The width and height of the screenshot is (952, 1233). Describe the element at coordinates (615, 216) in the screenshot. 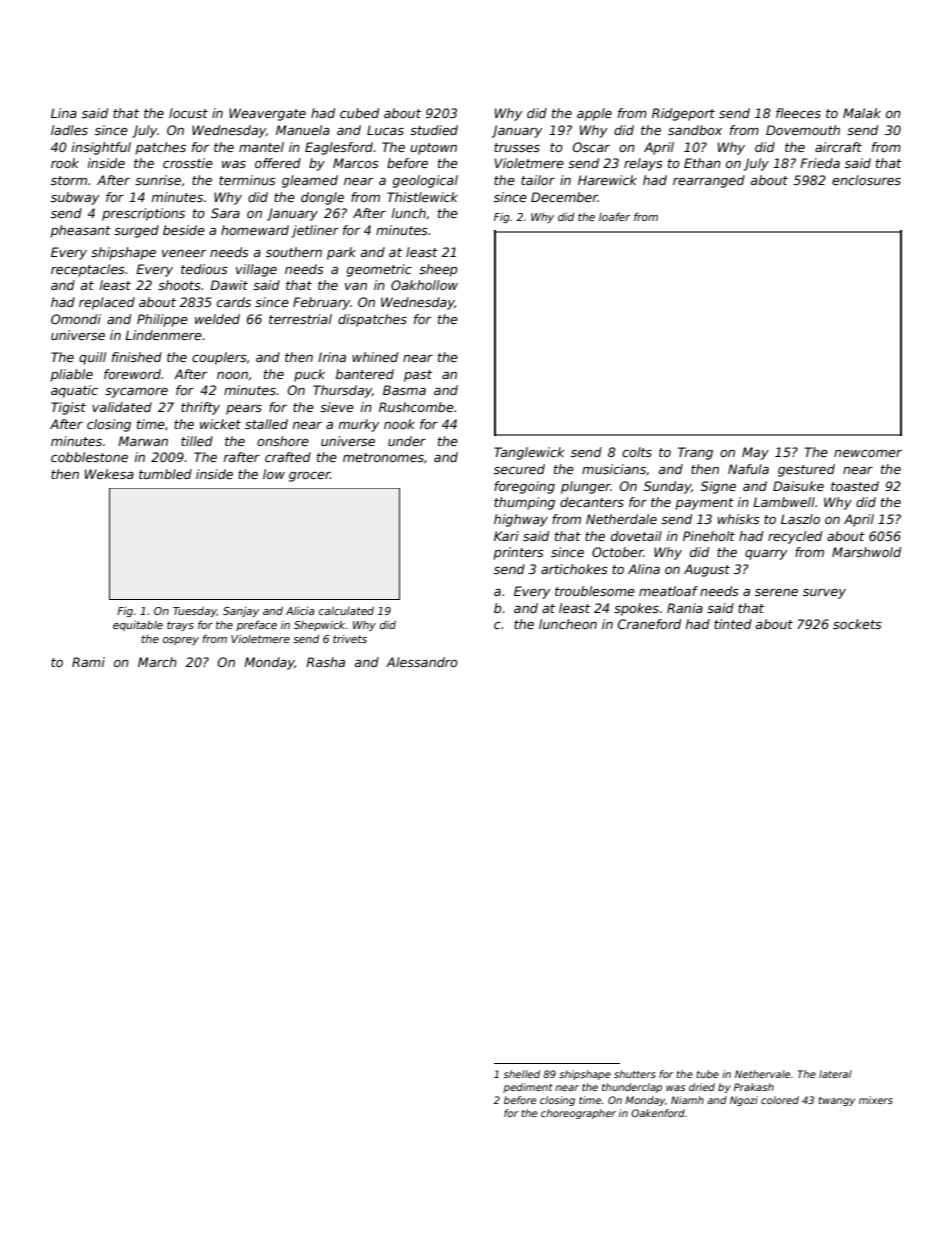

I see `loafer` at that location.
